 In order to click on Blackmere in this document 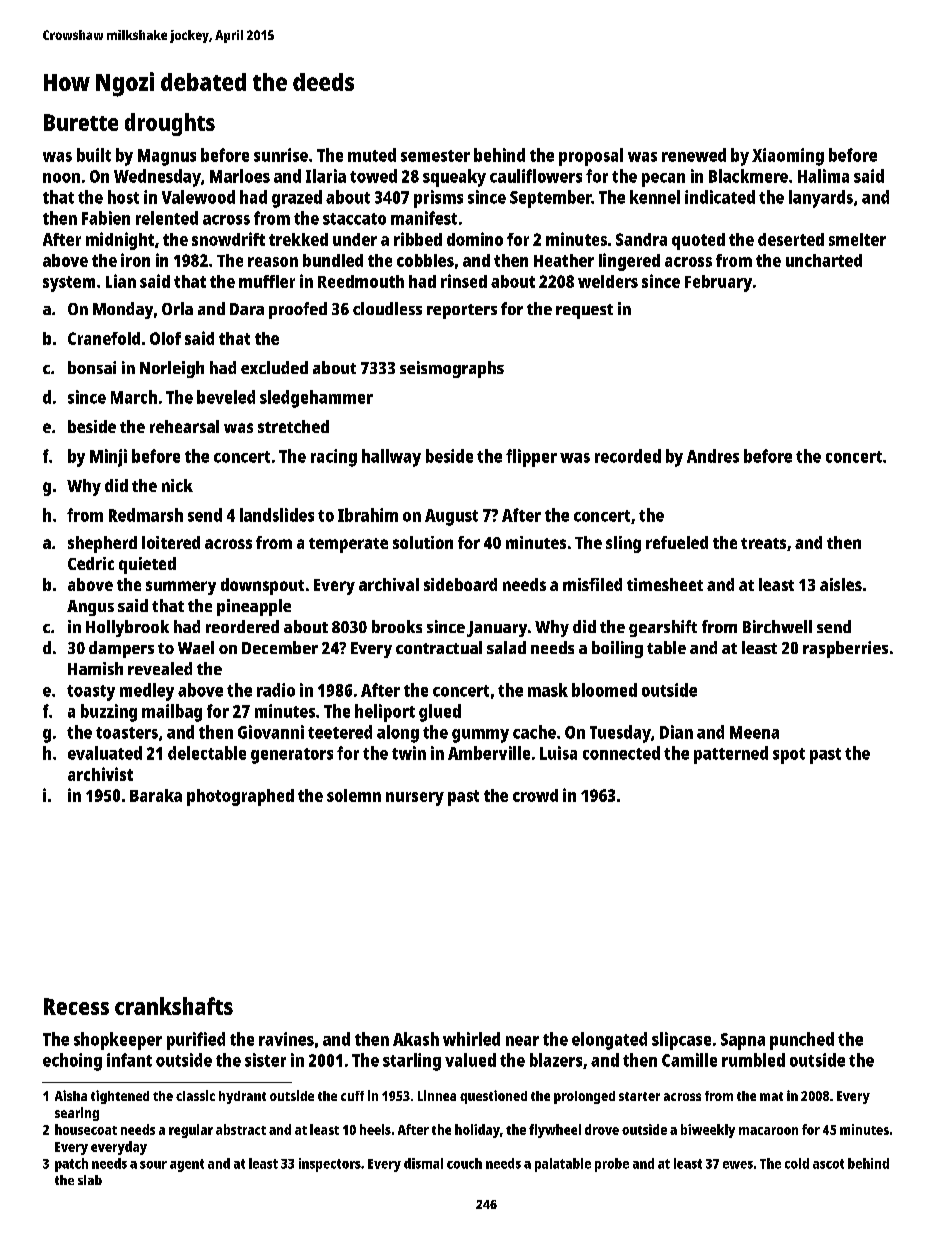, I will do `click(748, 176)`.
